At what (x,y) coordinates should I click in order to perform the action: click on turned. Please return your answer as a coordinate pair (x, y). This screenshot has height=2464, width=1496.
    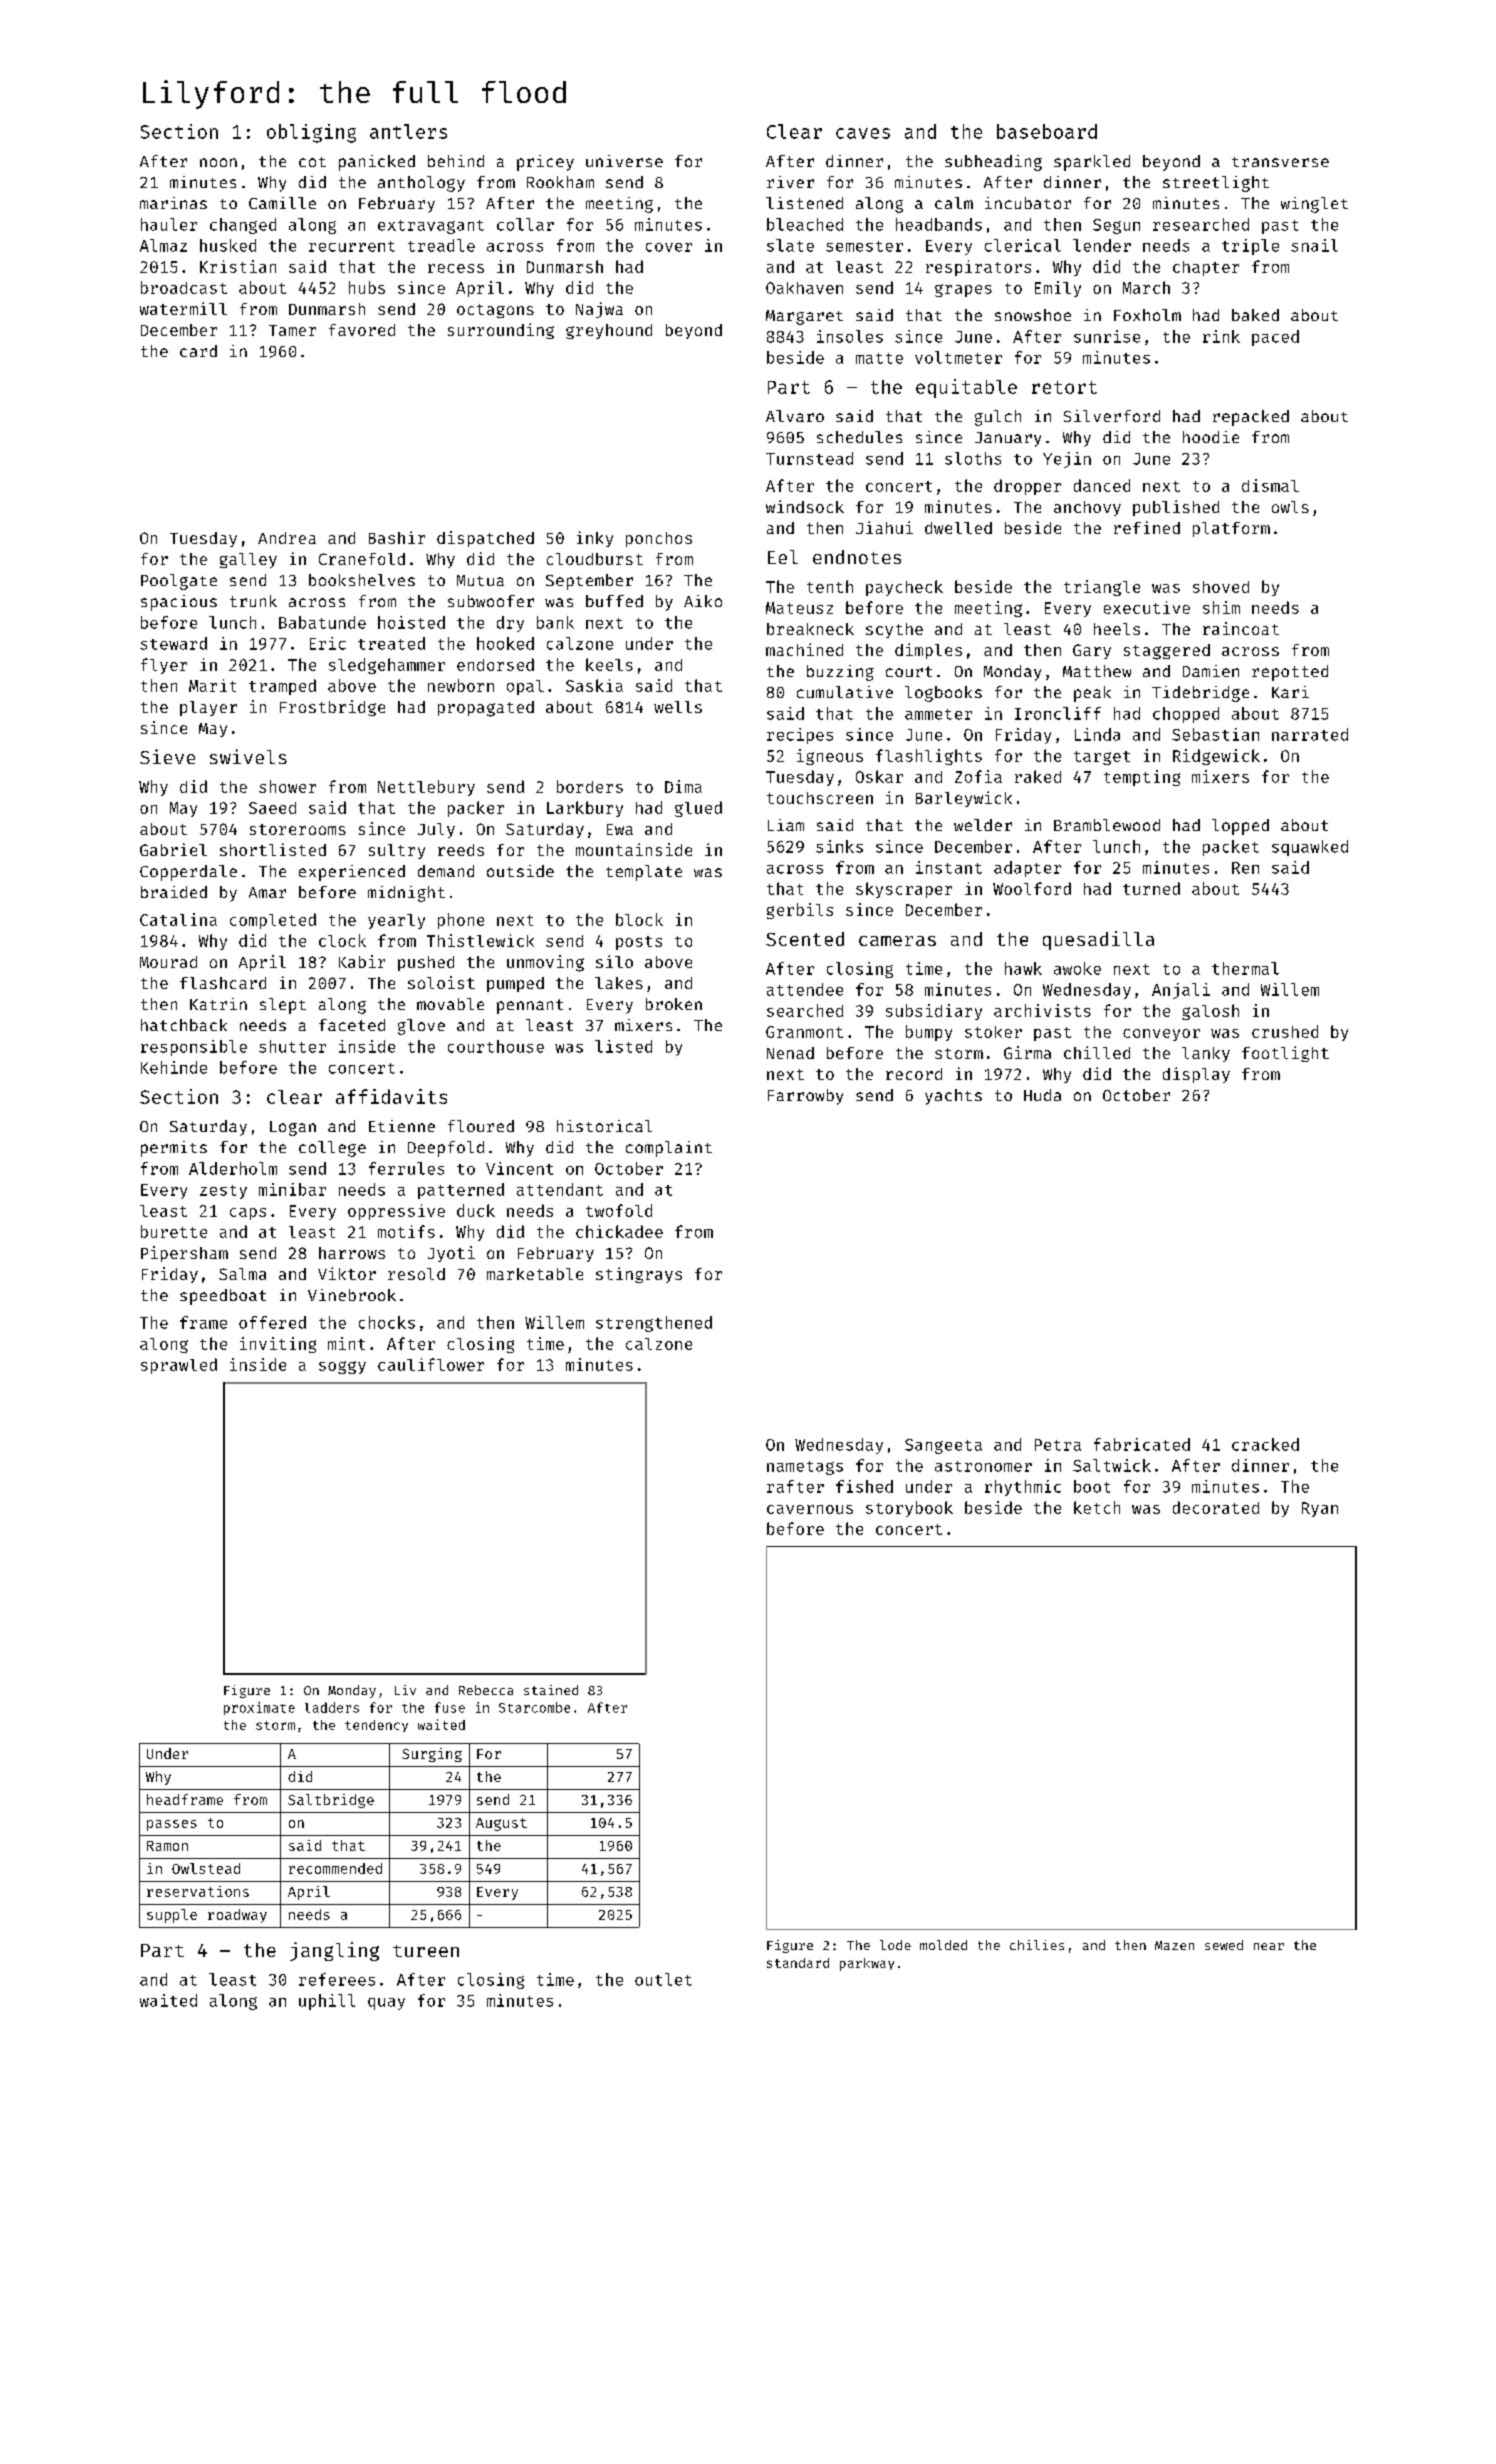
    Looking at the image, I should click on (1151, 888).
